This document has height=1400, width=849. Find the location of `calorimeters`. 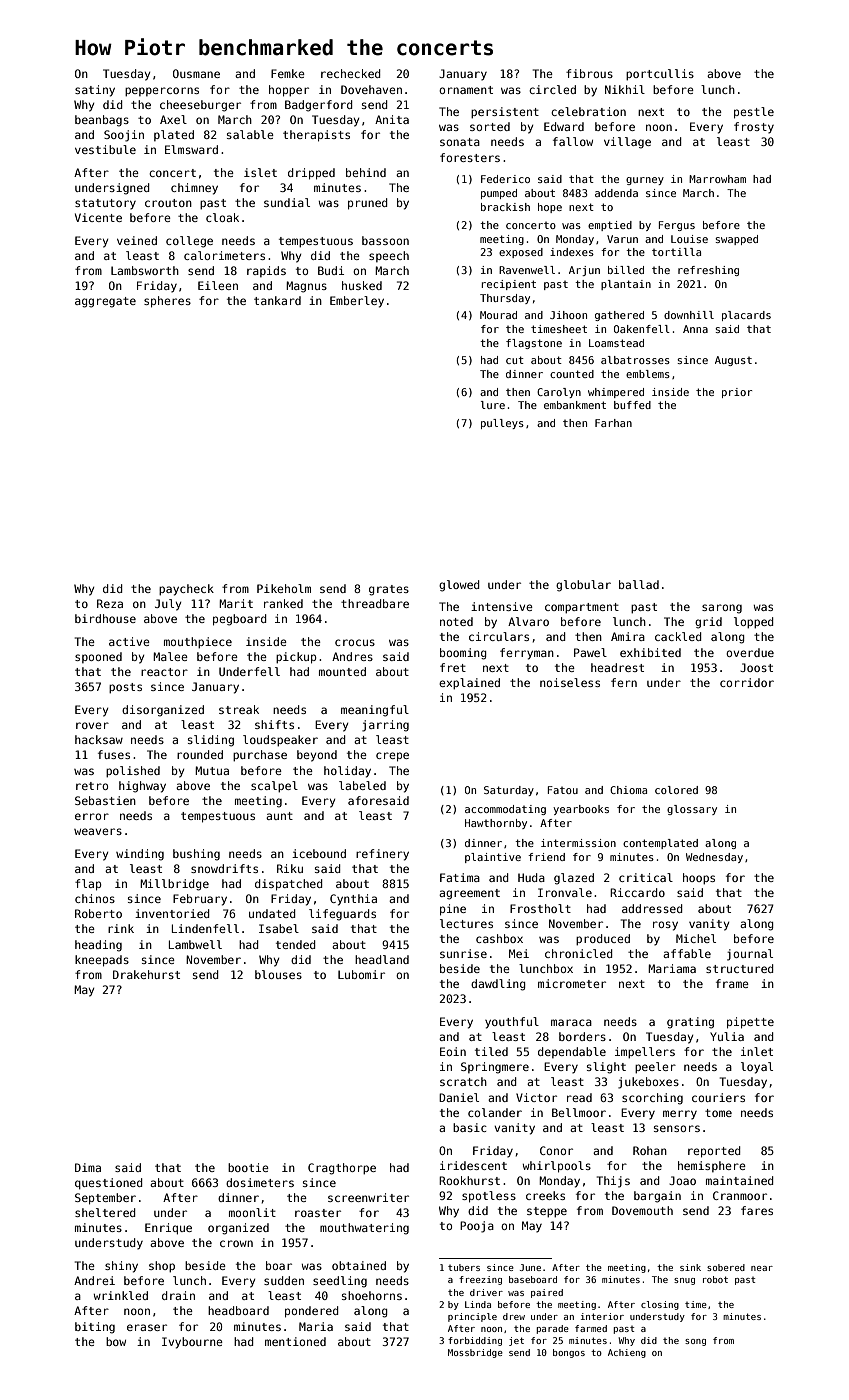

calorimeters is located at coordinates (224, 255).
